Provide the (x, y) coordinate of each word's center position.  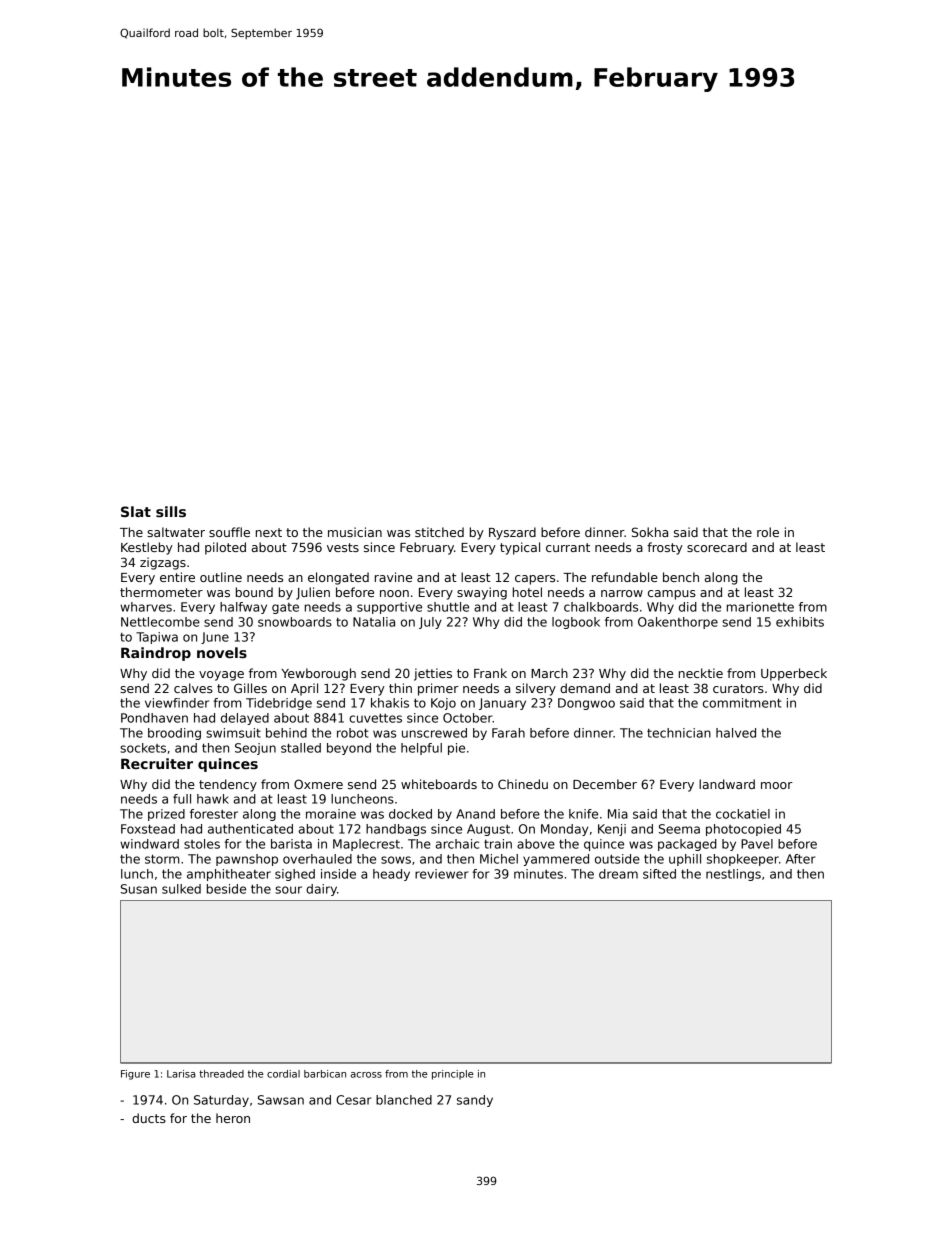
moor (777, 785)
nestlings (733, 875)
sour (288, 890)
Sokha (650, 532)
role (768, 532)
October (468, 718)
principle (453, 1075)
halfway (243, 608)
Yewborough (318, 674)
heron (233, 1118)
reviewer (441, 874)
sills (171, 511)
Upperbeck (794, 674)
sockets (143, 748)
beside (226, 889)
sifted (659, 874)
